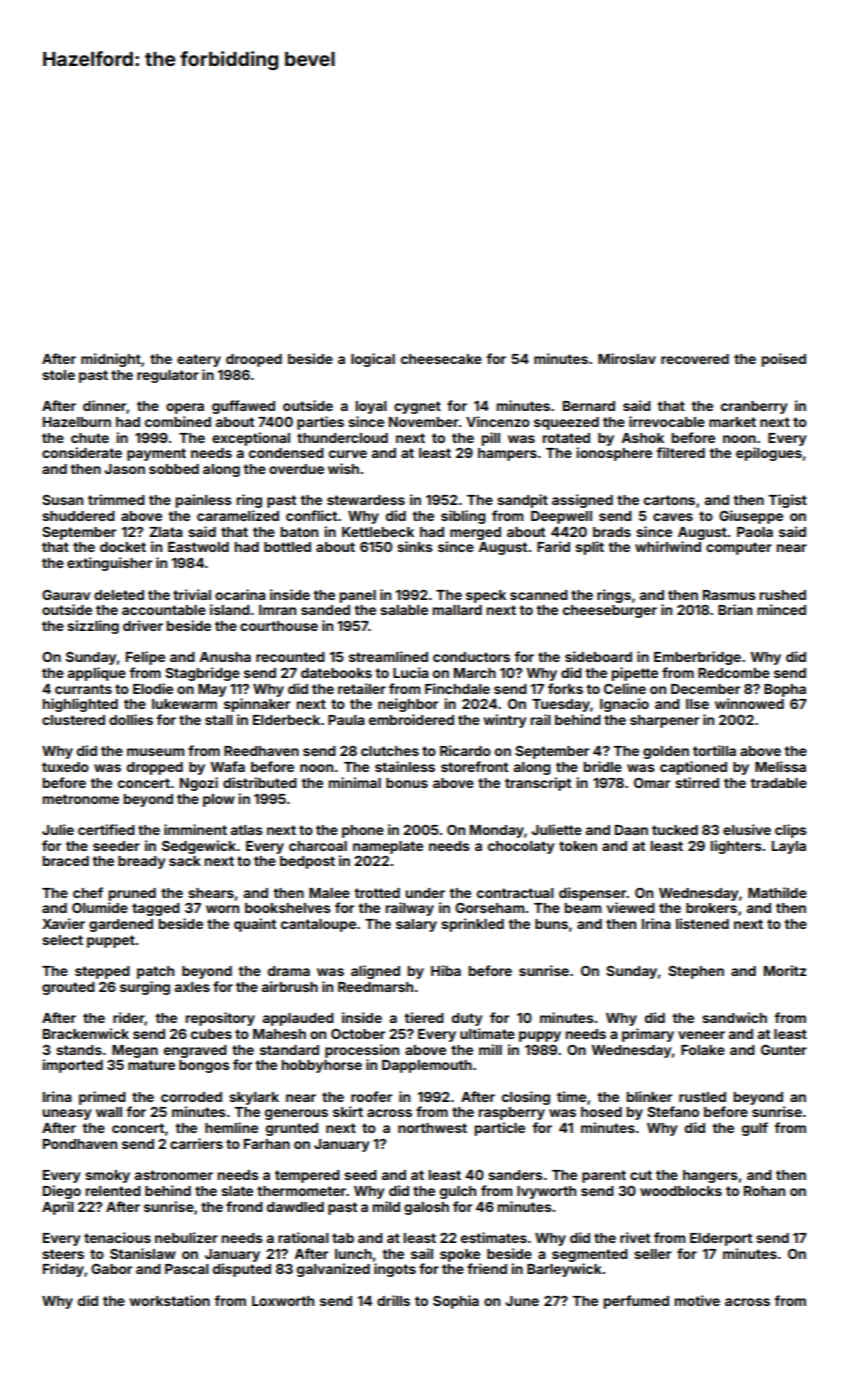  I want to click on primed, so click(102, 1098).
